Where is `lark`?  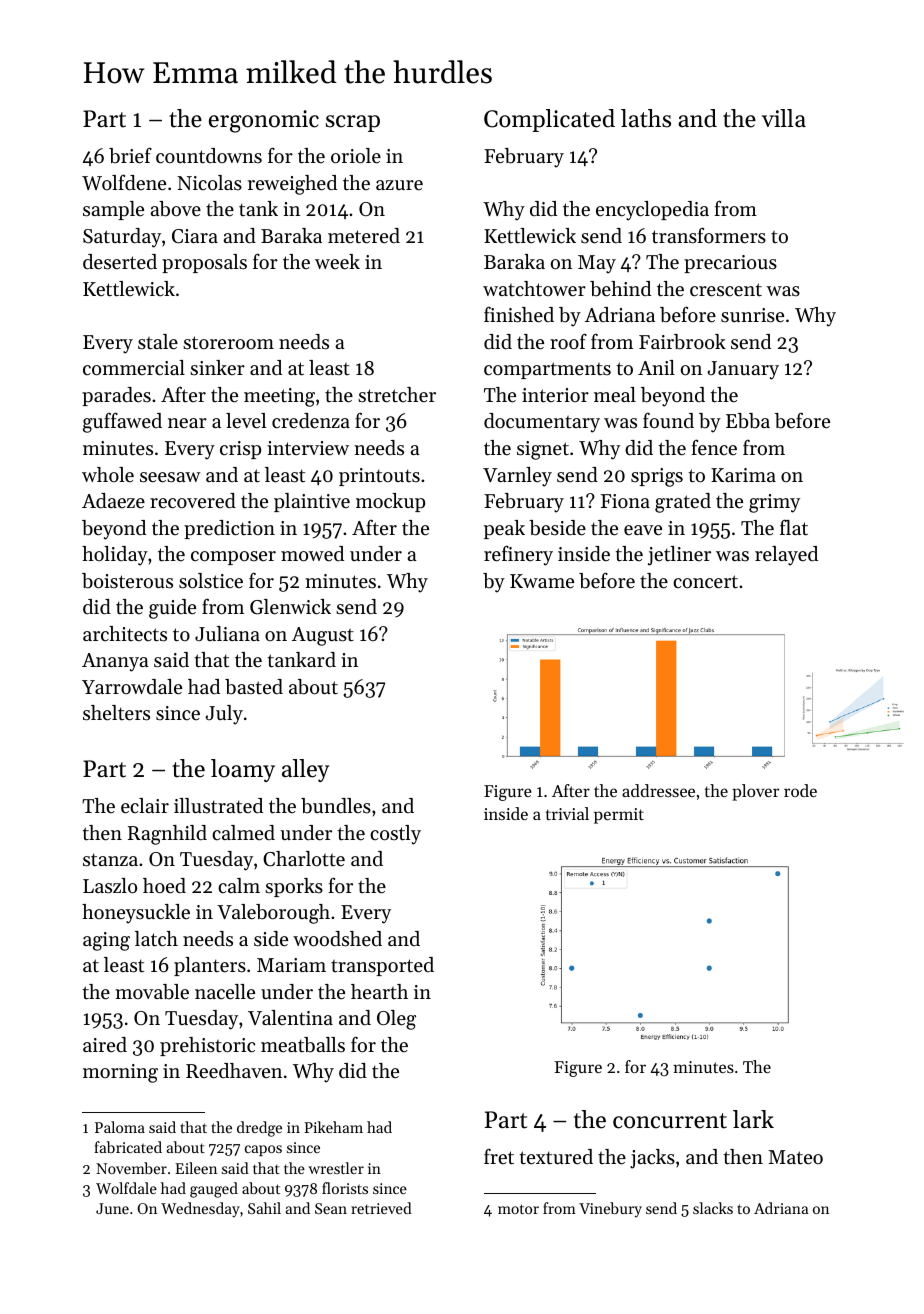 lark is located at coordinates (753, 1119).
